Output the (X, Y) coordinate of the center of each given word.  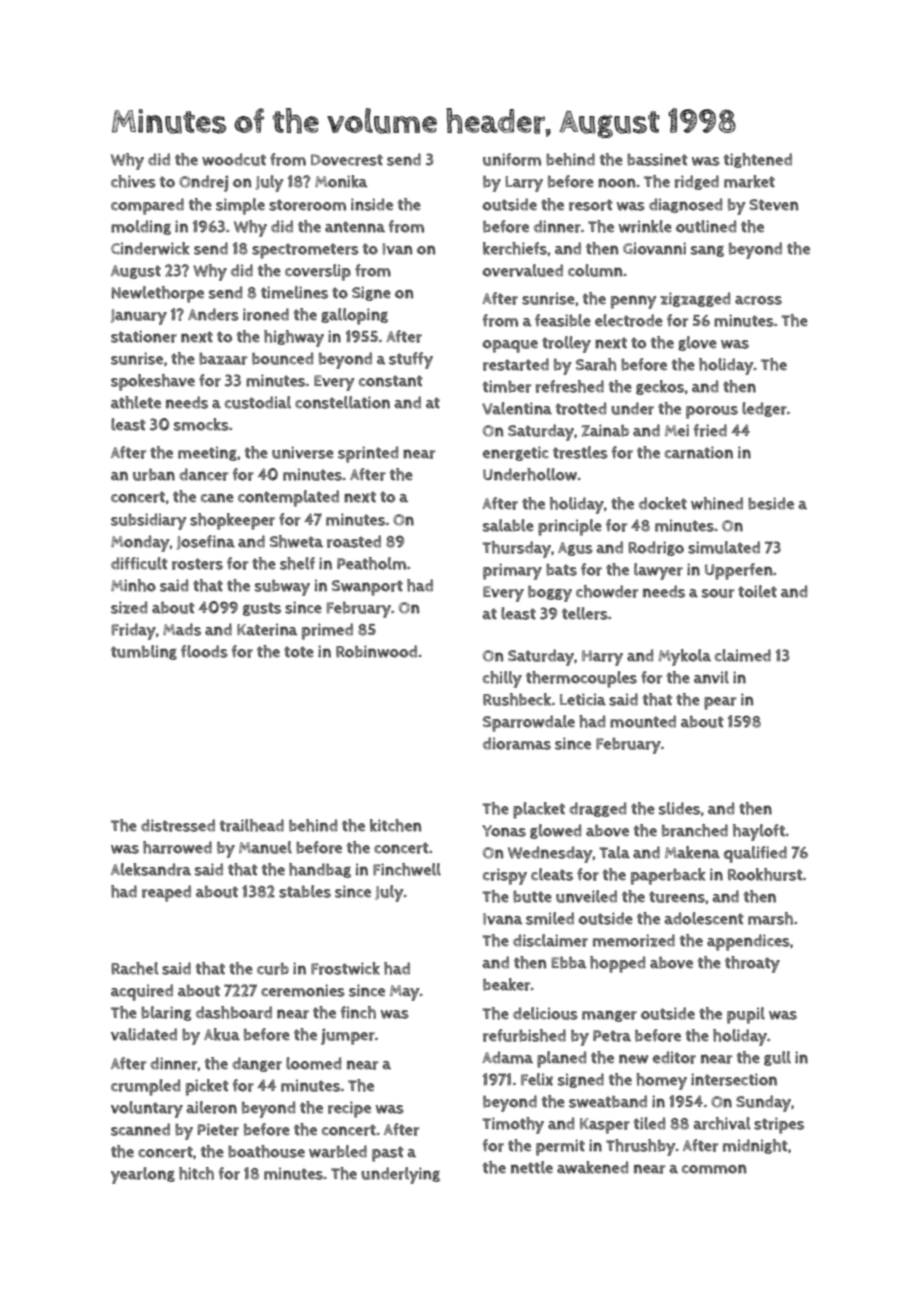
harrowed (177, 847)
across (758, 300)
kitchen (396, 825)
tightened (758, 160)
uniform (512, 159)
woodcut (234, 159)
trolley (566, 344)
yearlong (143, 1175)
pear (720, 703)
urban (154, 474)
